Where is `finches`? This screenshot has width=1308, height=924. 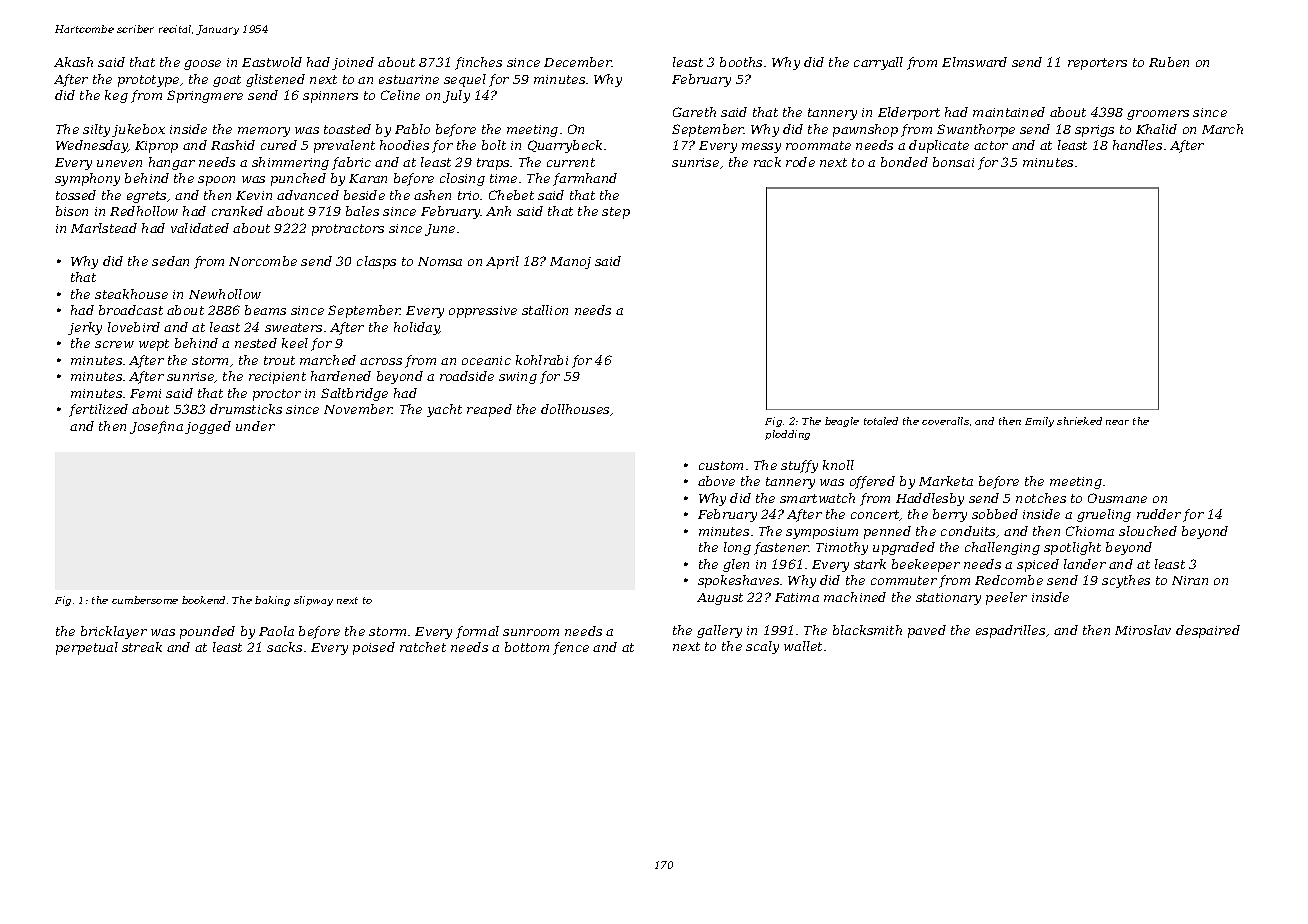
finches is located at coordinates (478, 63).
